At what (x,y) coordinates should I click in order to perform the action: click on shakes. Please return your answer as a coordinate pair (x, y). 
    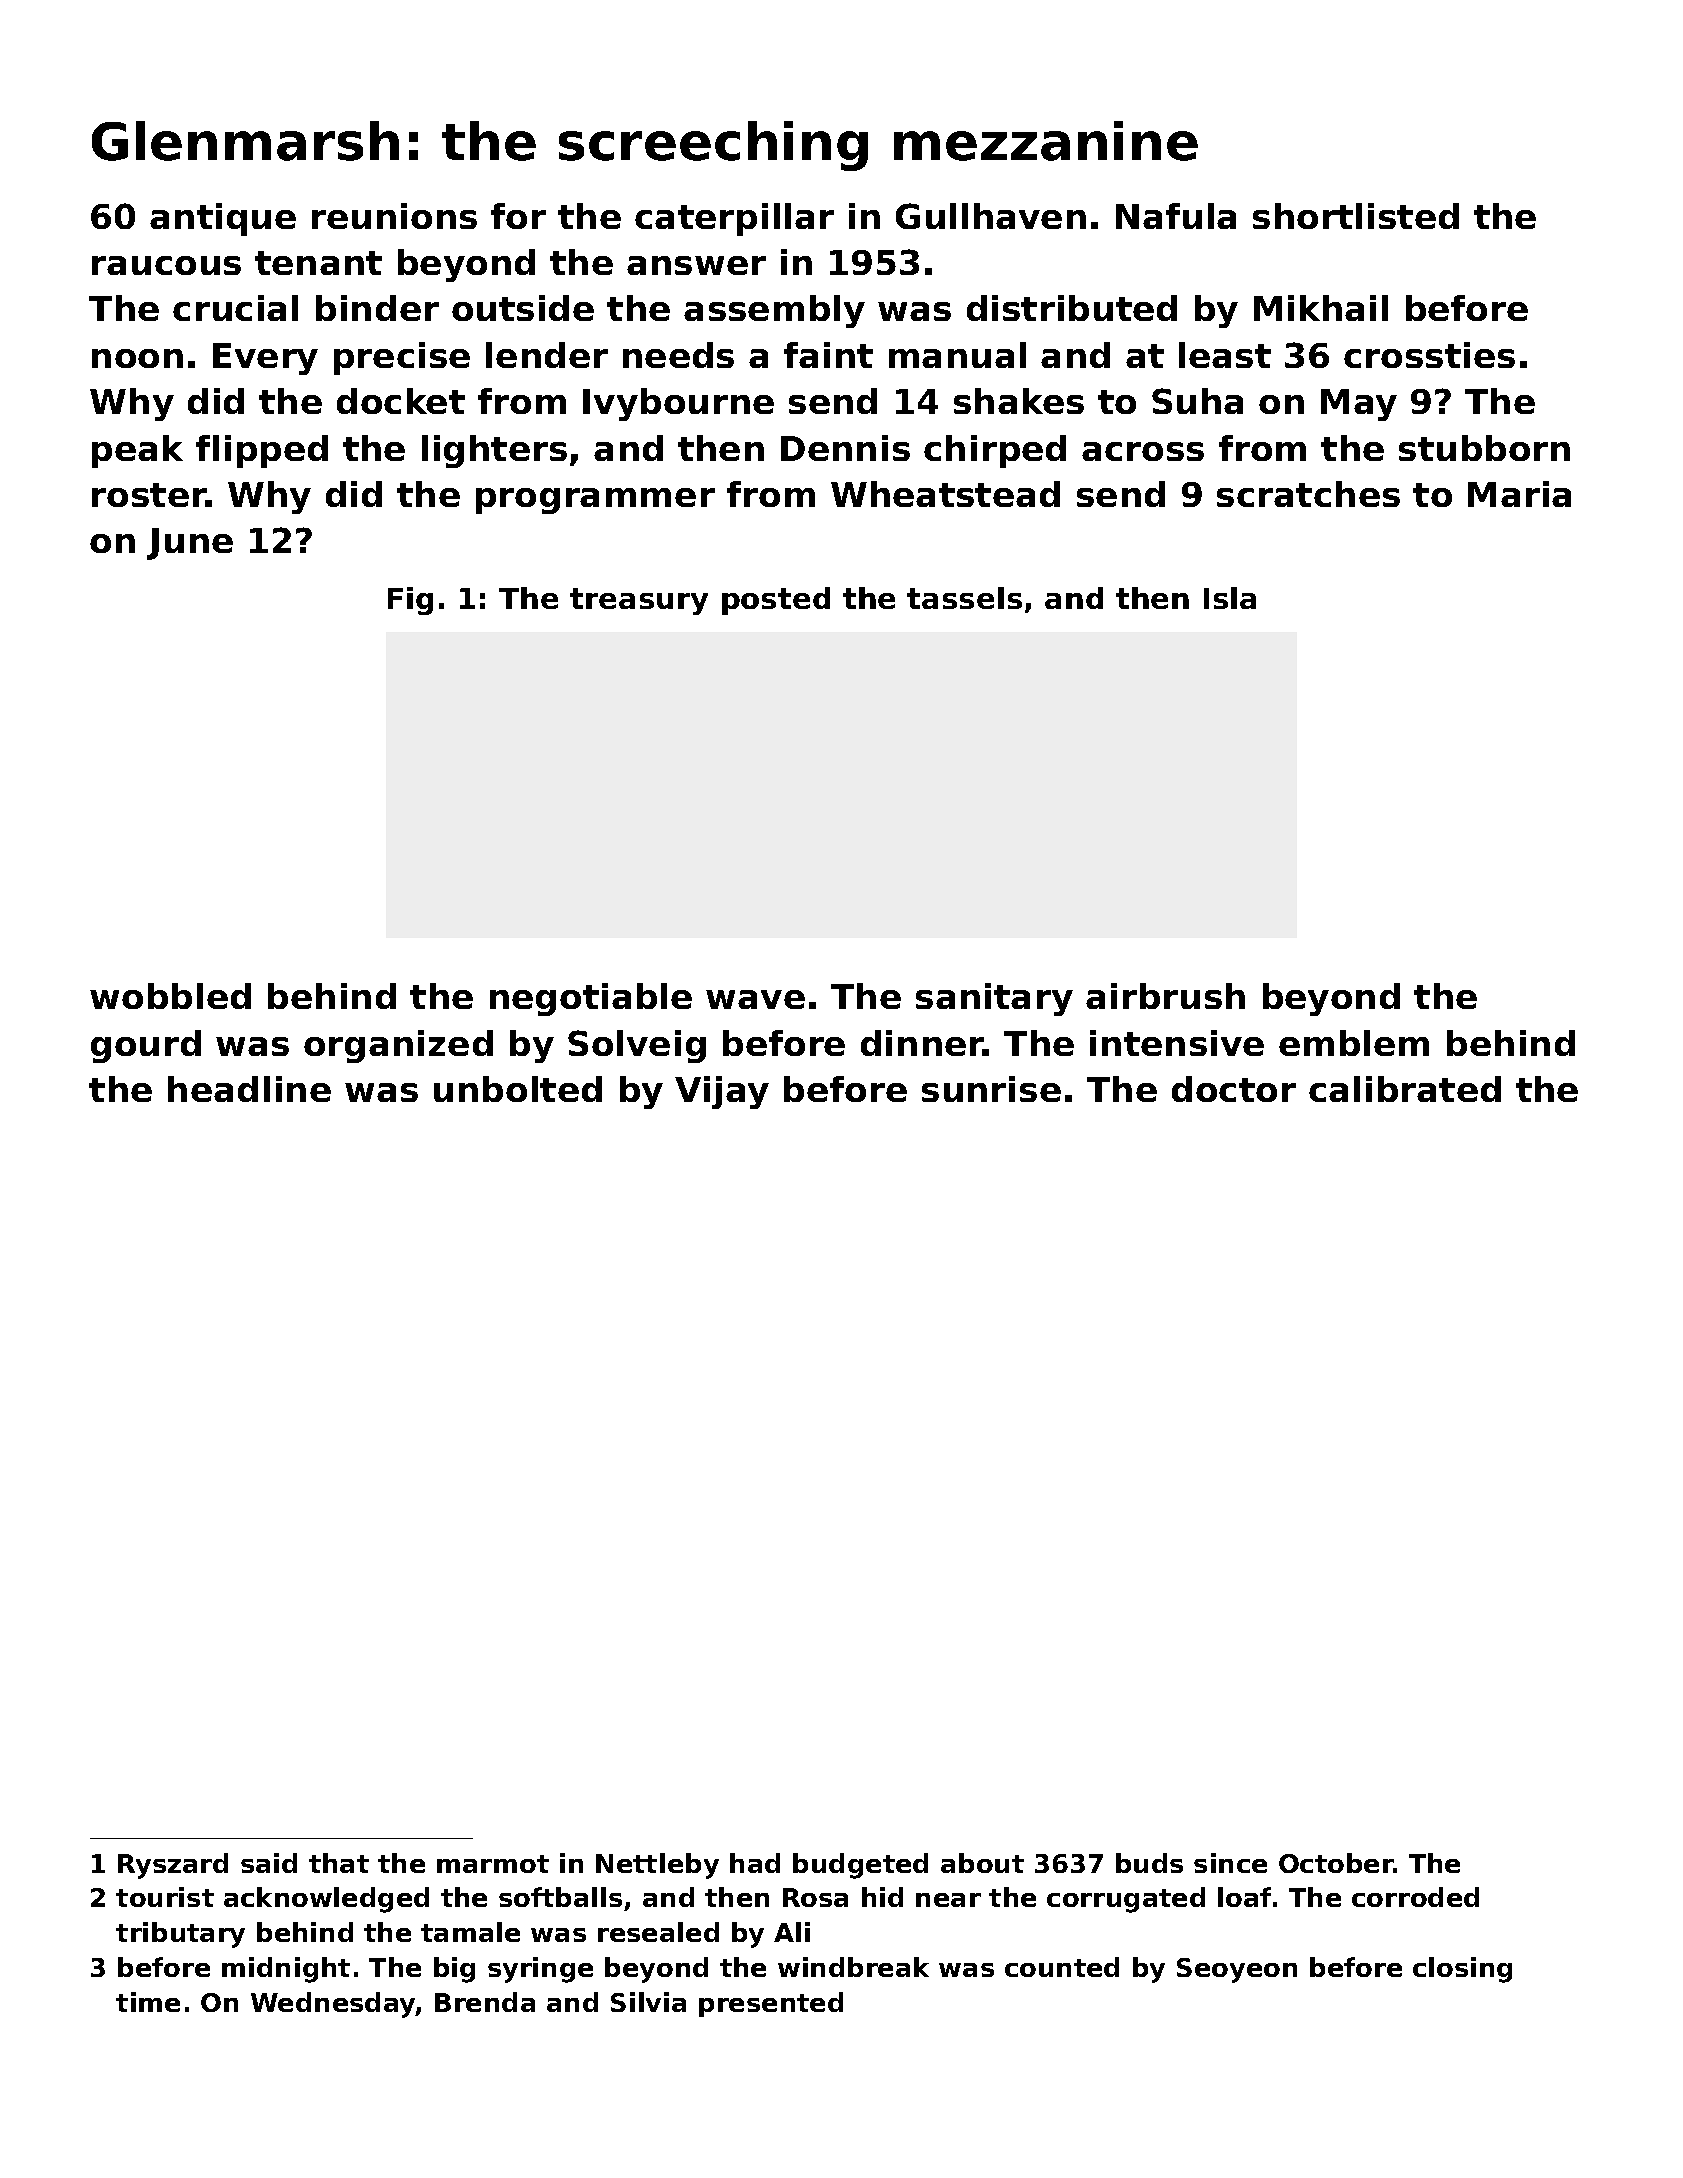
    Looking at the image, I should click on (1019, 401).
